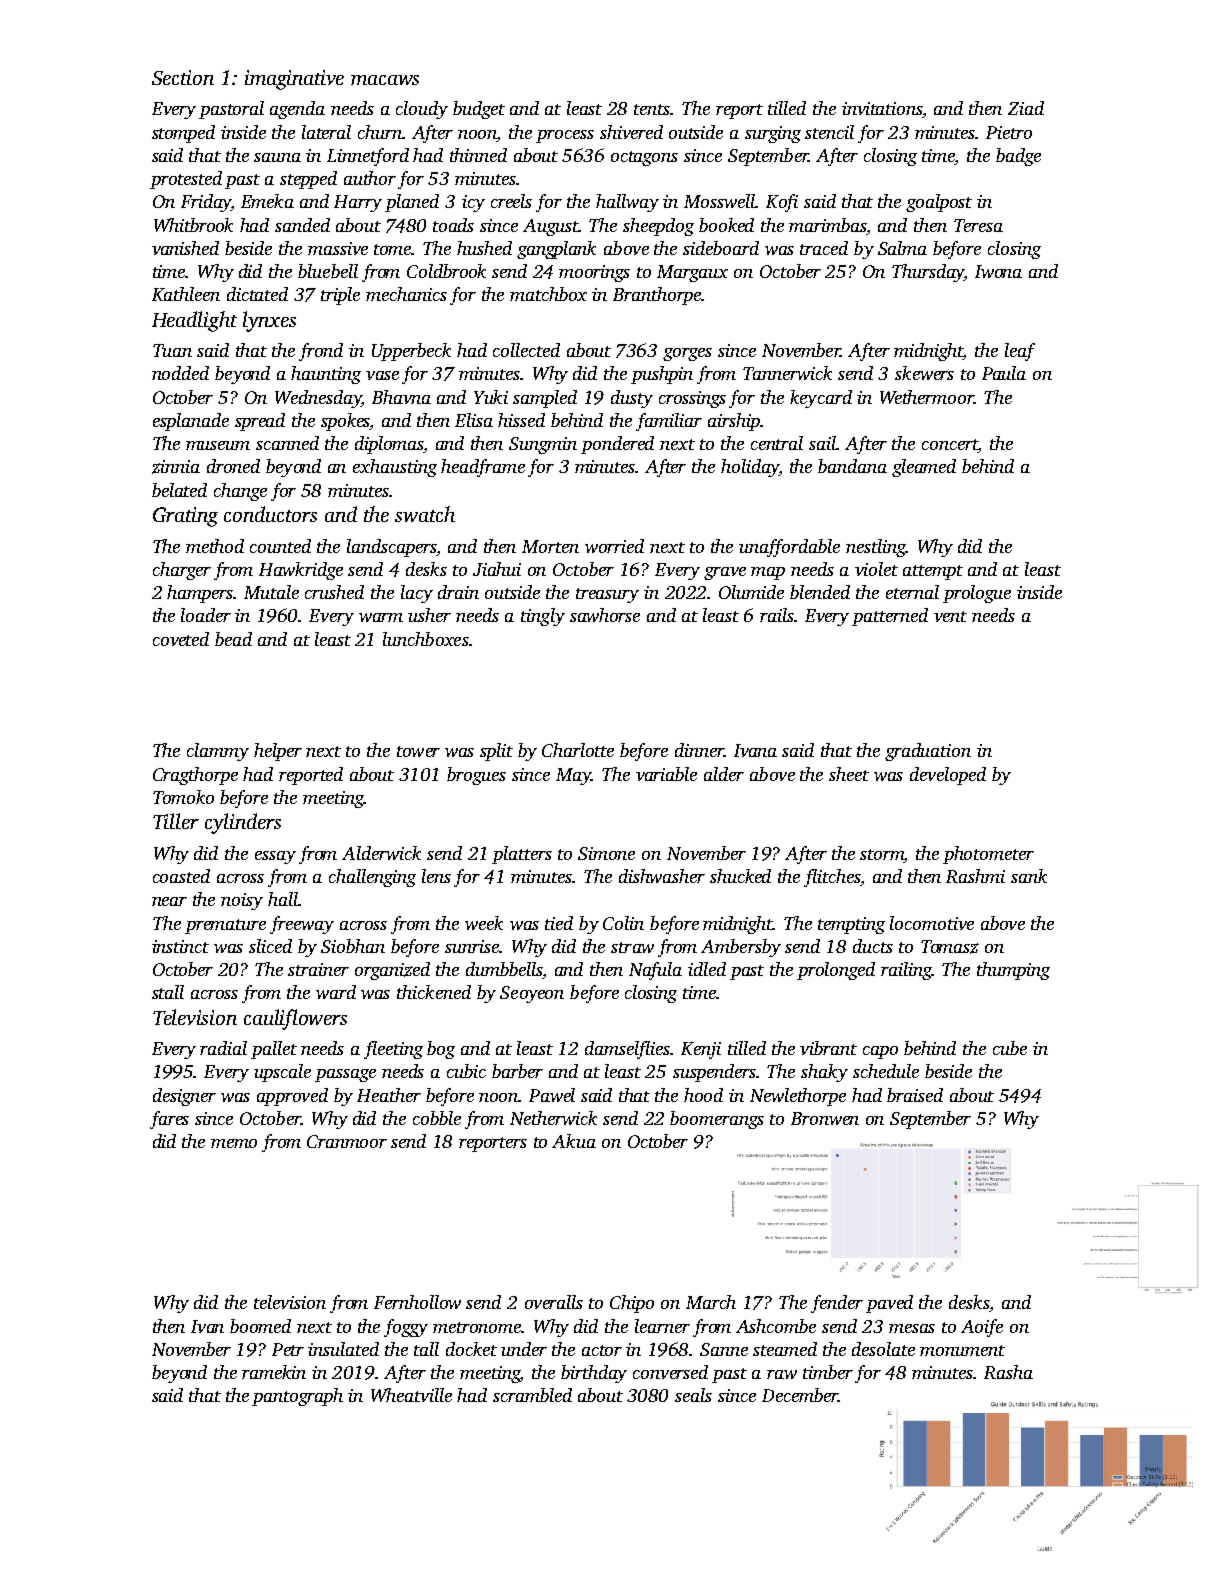  What do you see at coordinates (699, 750) in the image?
I see `dinner` at bounding box center [699, 750].
